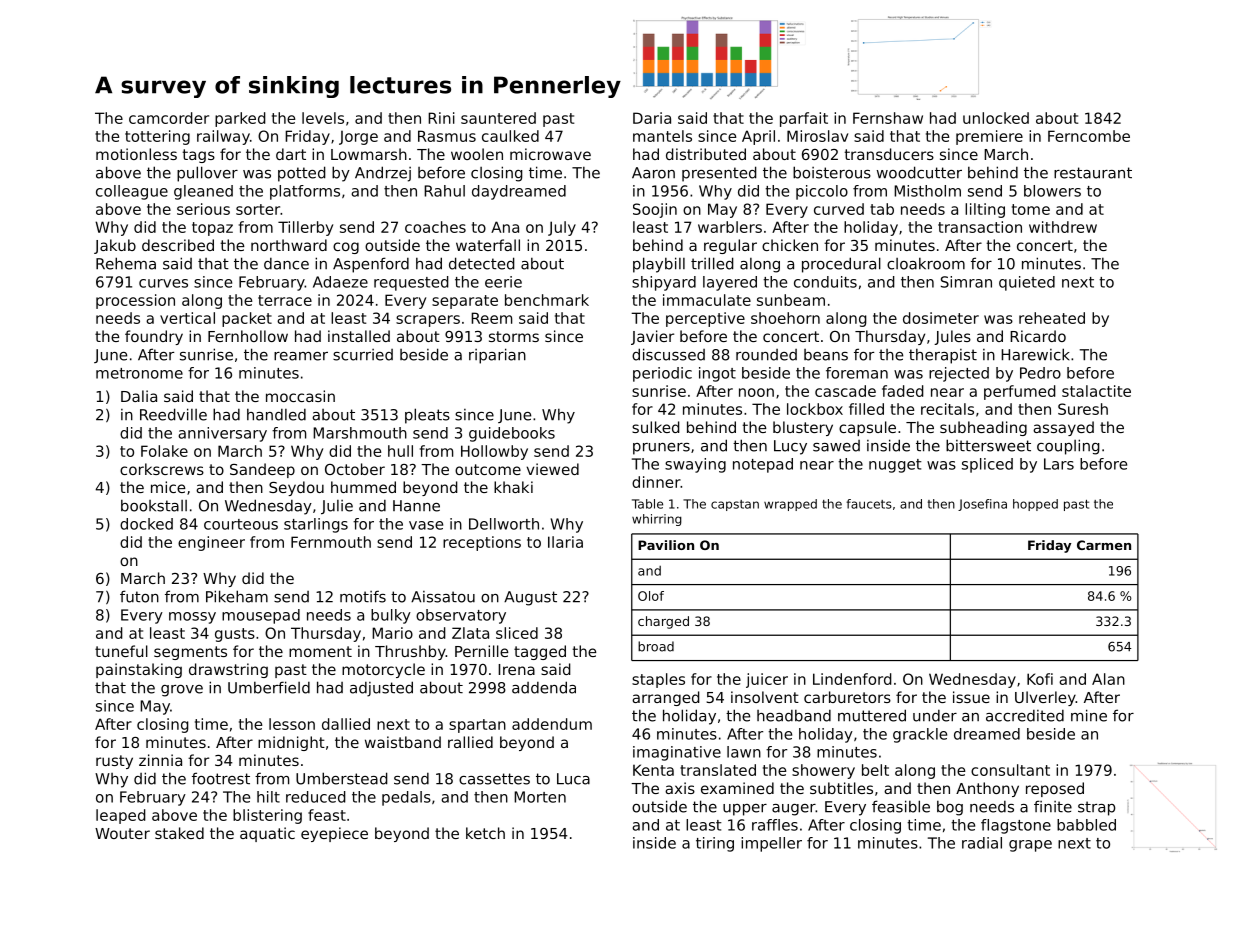 The height and width of the screenshot is (952, 1233). I want to click on installed, so click(359, 336).
